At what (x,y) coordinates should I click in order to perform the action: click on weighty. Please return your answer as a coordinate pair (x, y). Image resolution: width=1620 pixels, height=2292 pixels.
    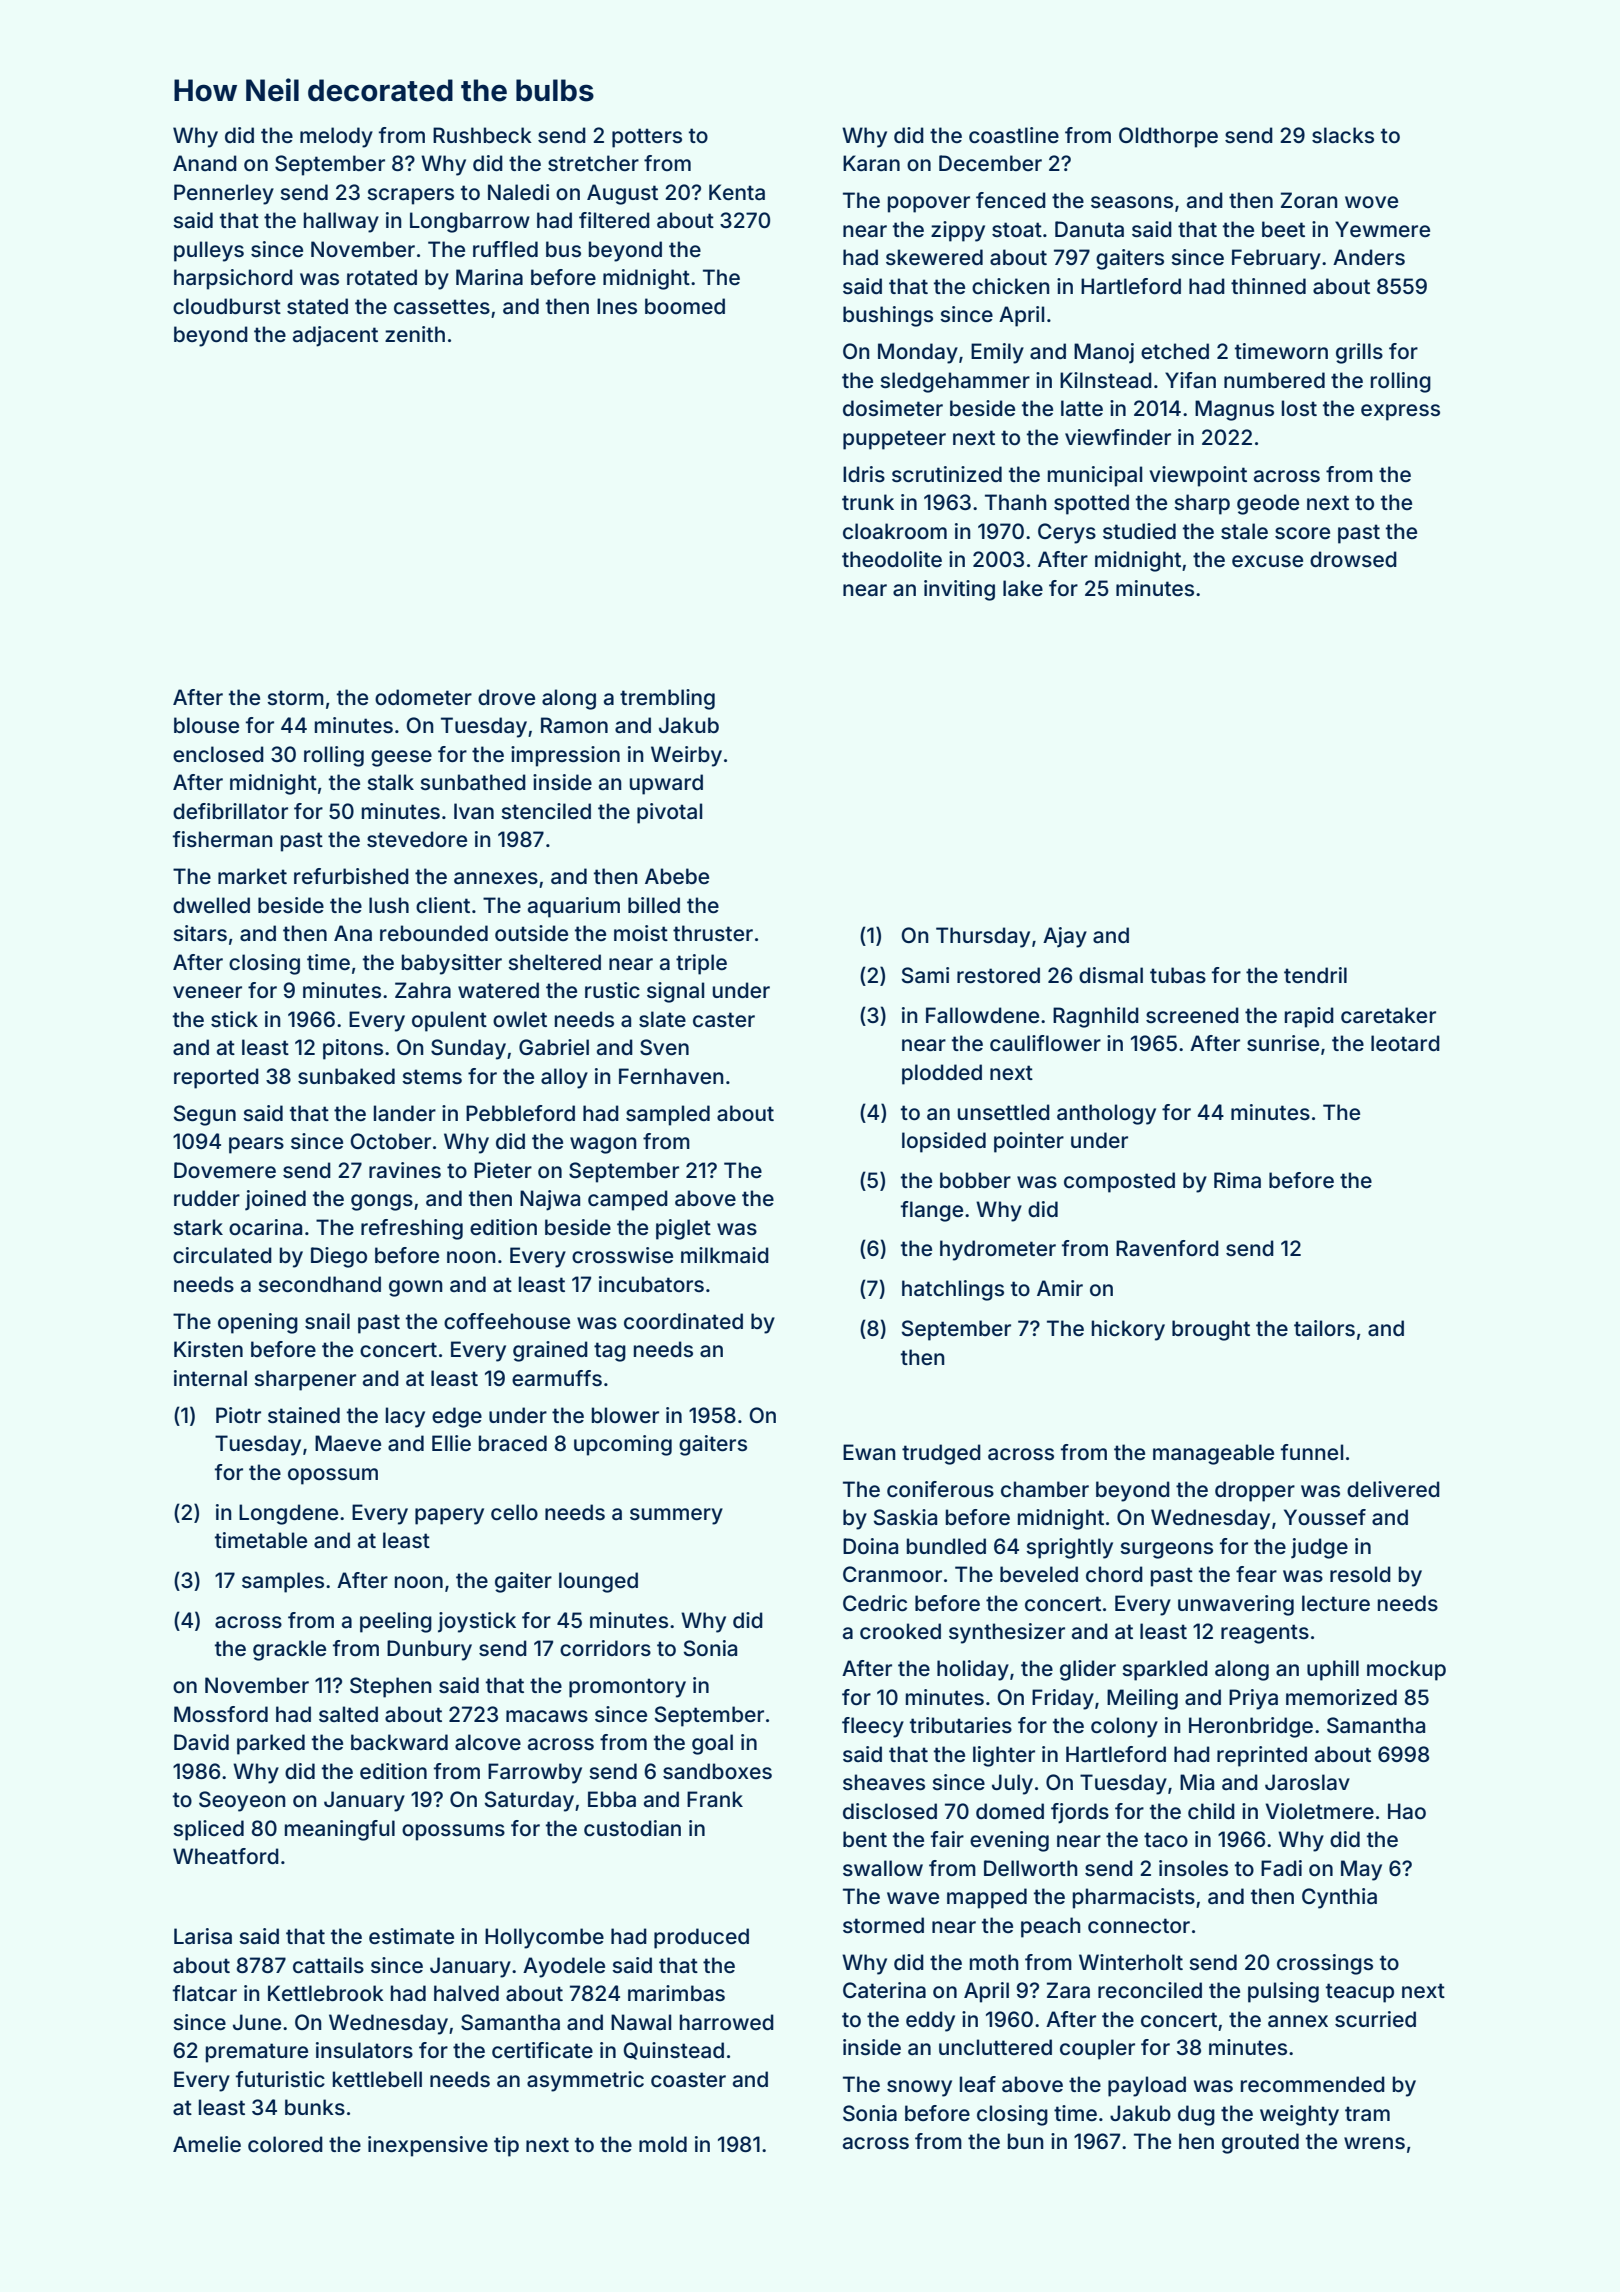
    Looking at the image, I should click on (1299, 2115).
